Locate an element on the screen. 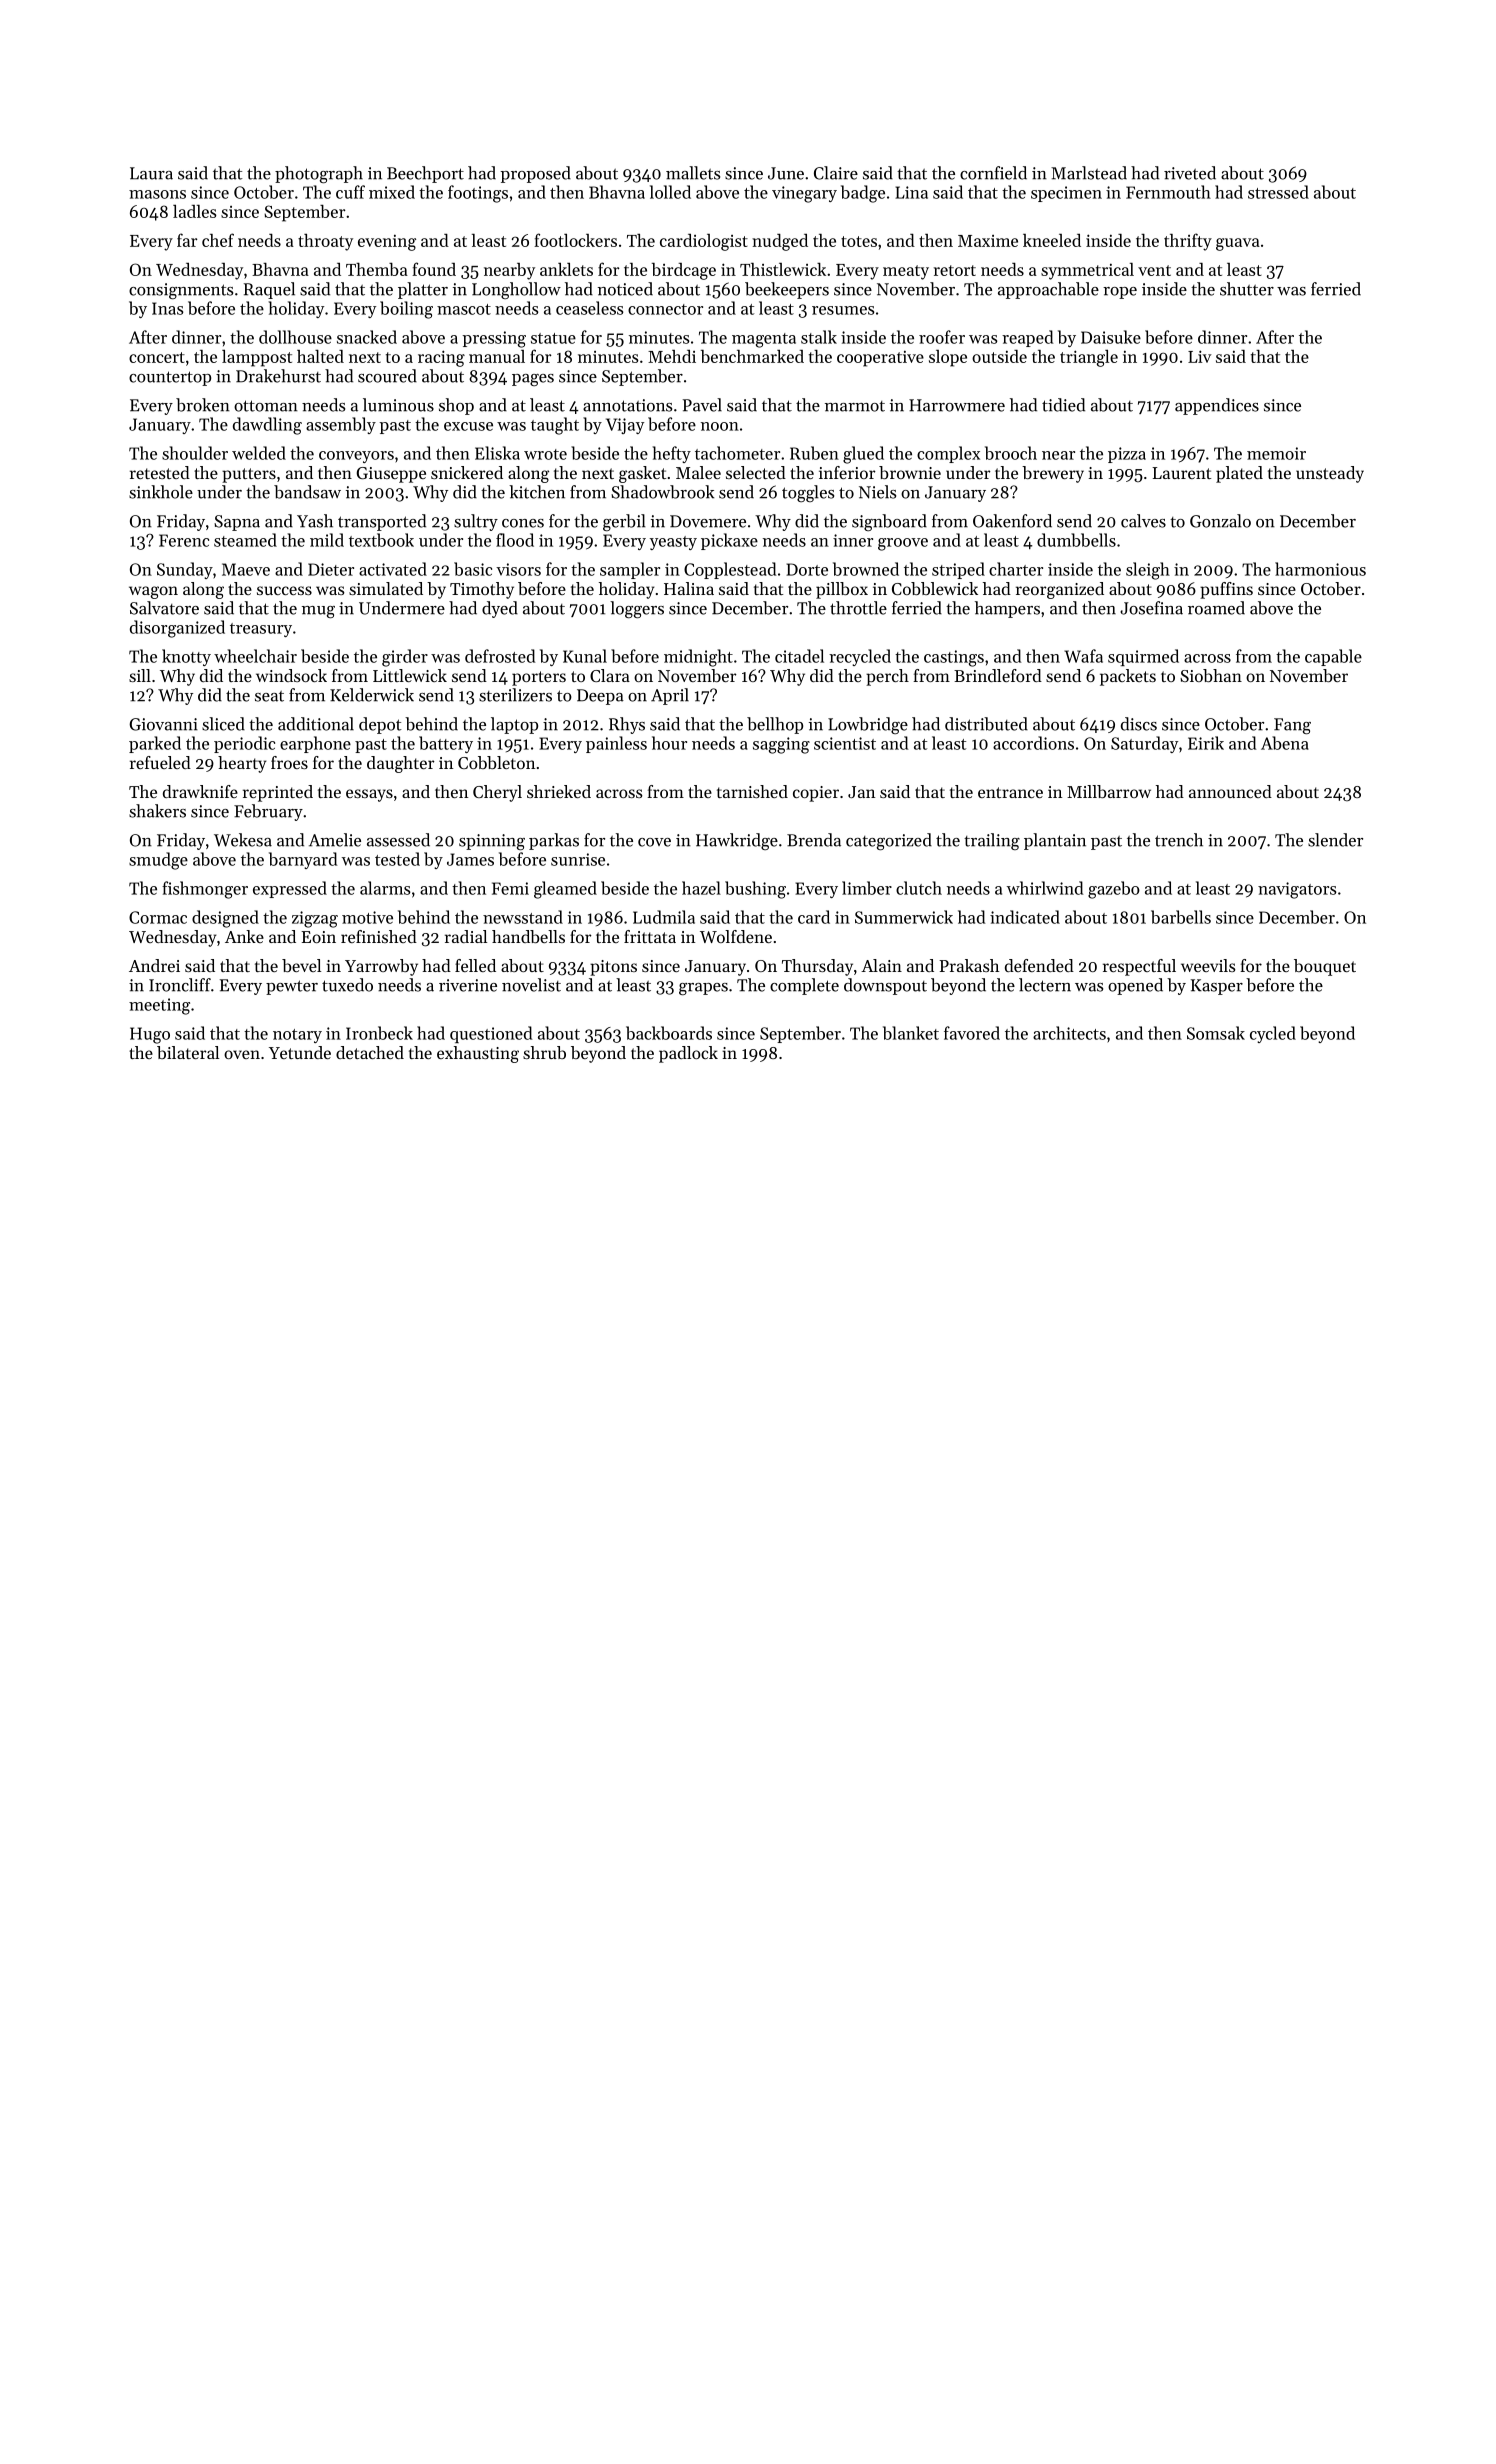 The height and width of the screenshot is (2464, 1496). navigators is located at coordinates (1297, 890).
